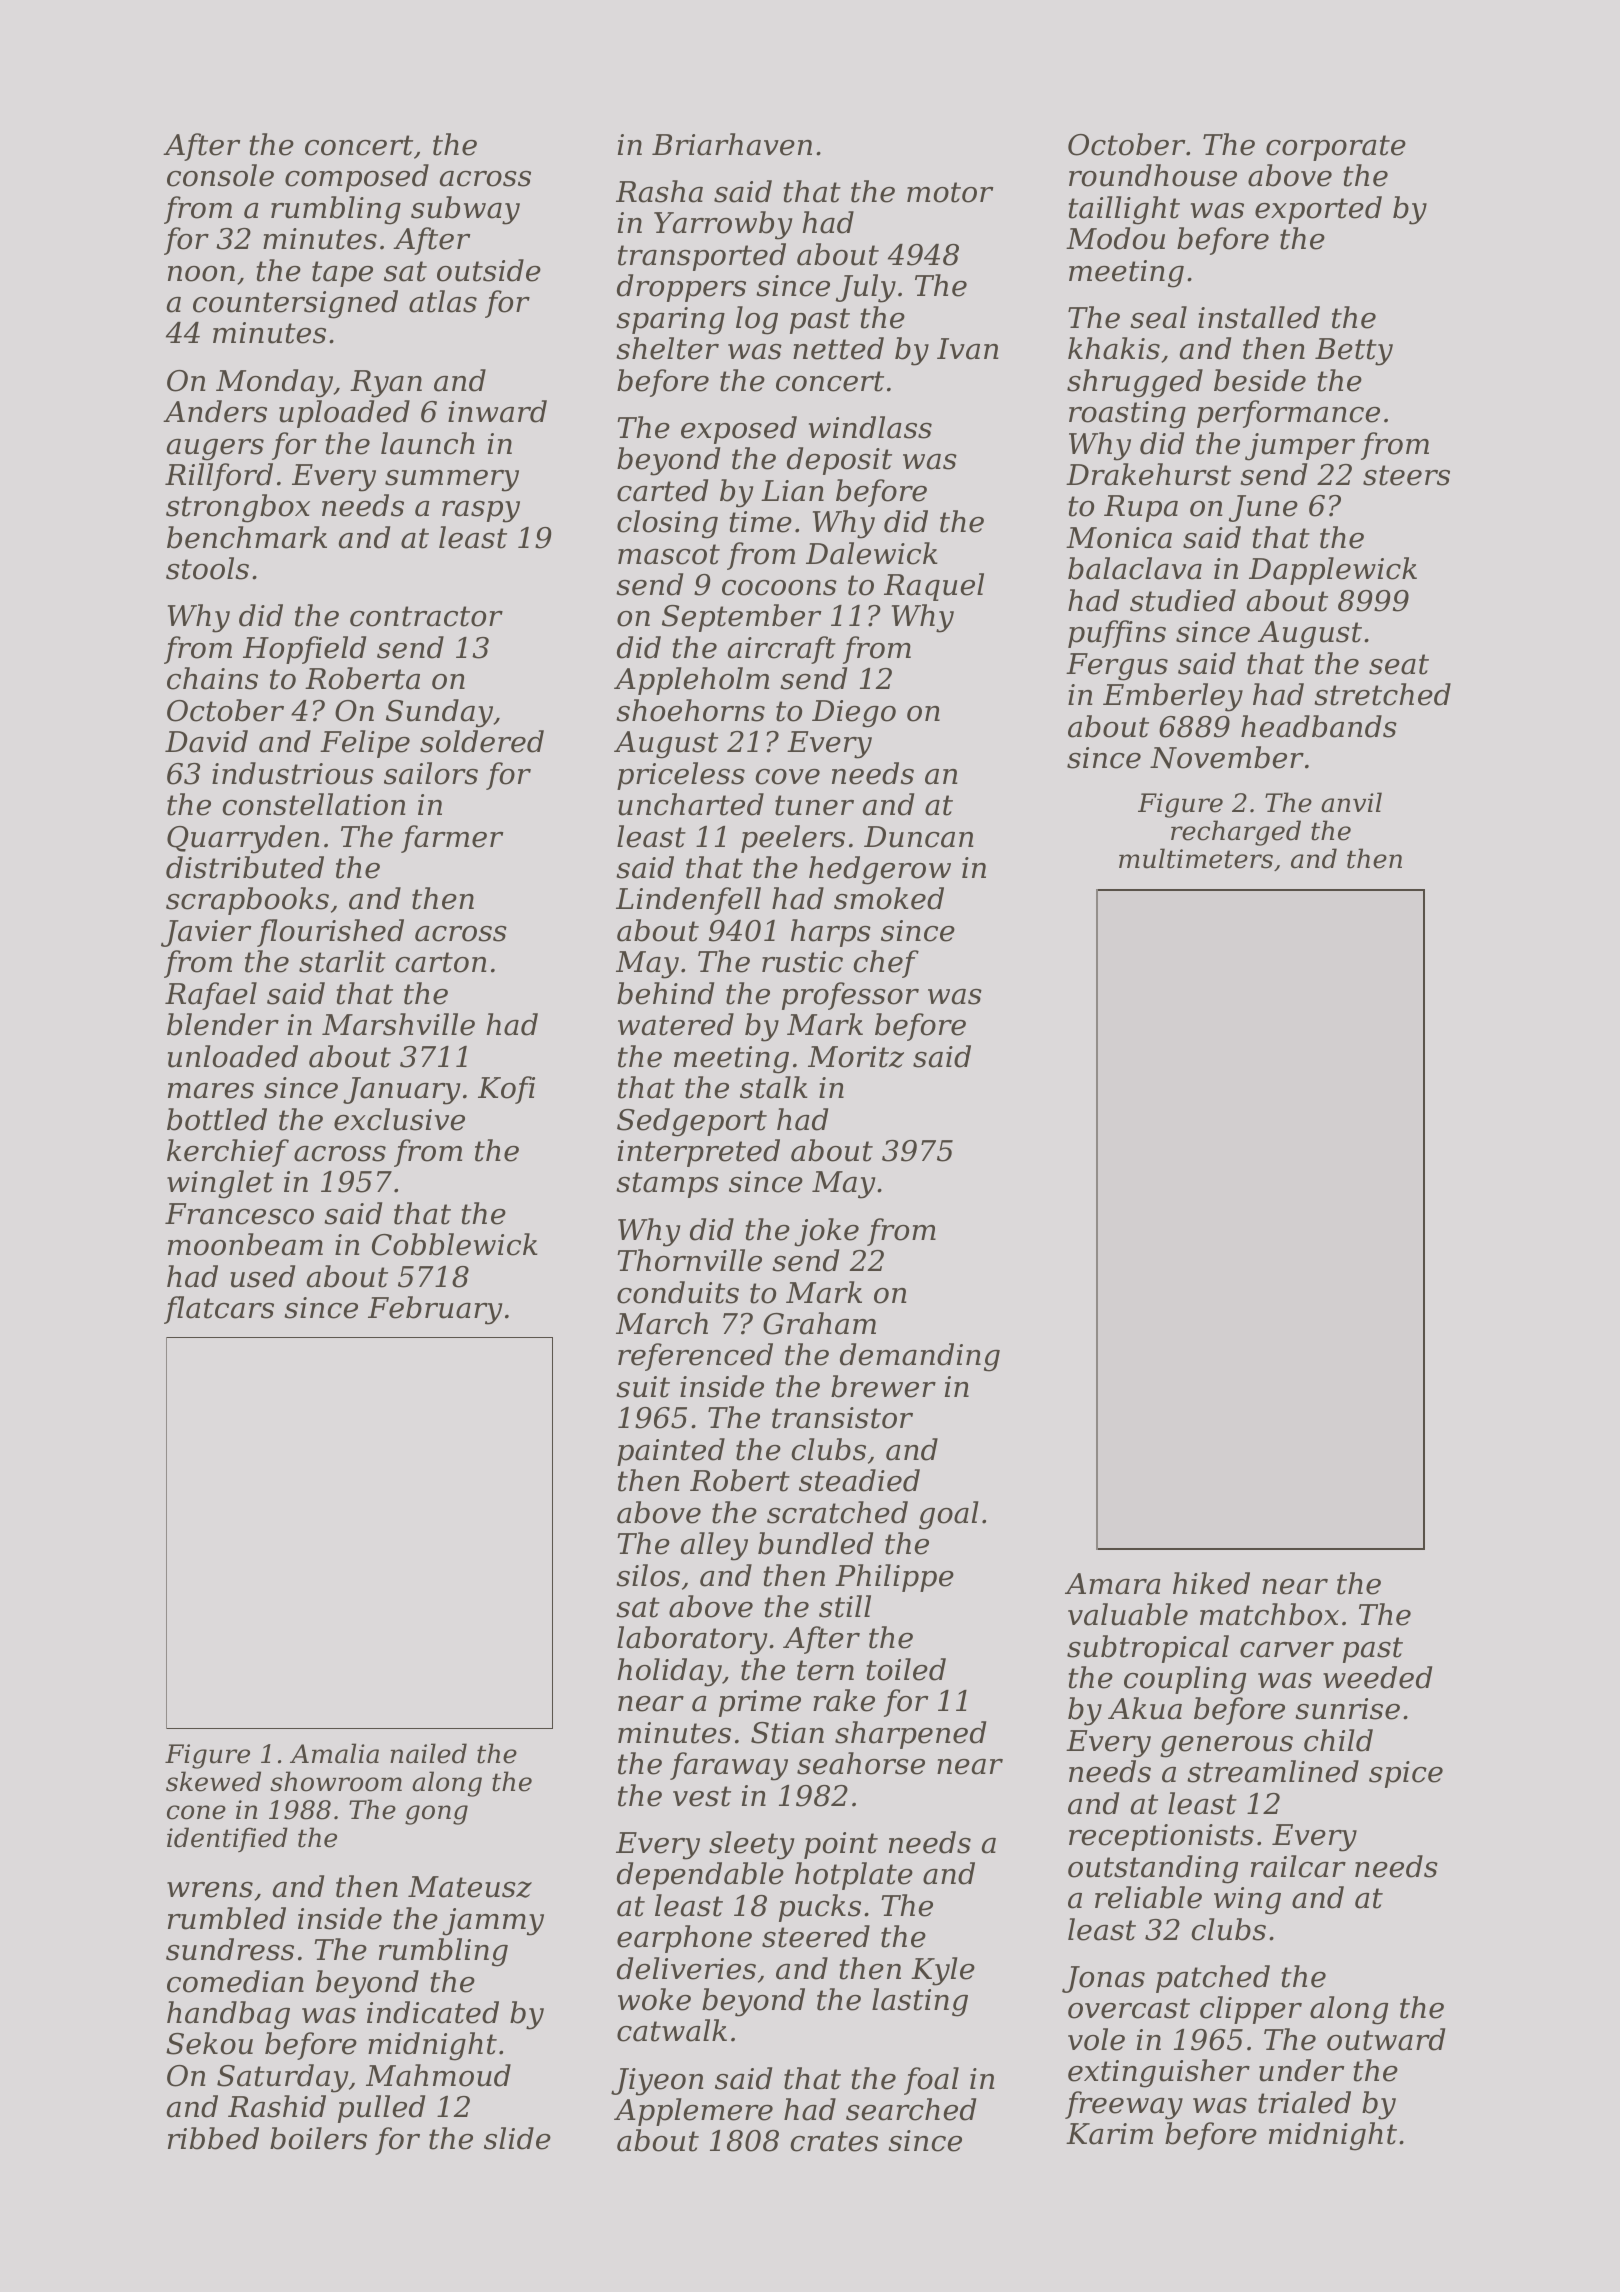 Image resolution: width=1620 pixels, height=2292 pixels. What do you see at coordinates (1336, 148) in the page?
I see `corporate` at bounding box center [1336, 148].
